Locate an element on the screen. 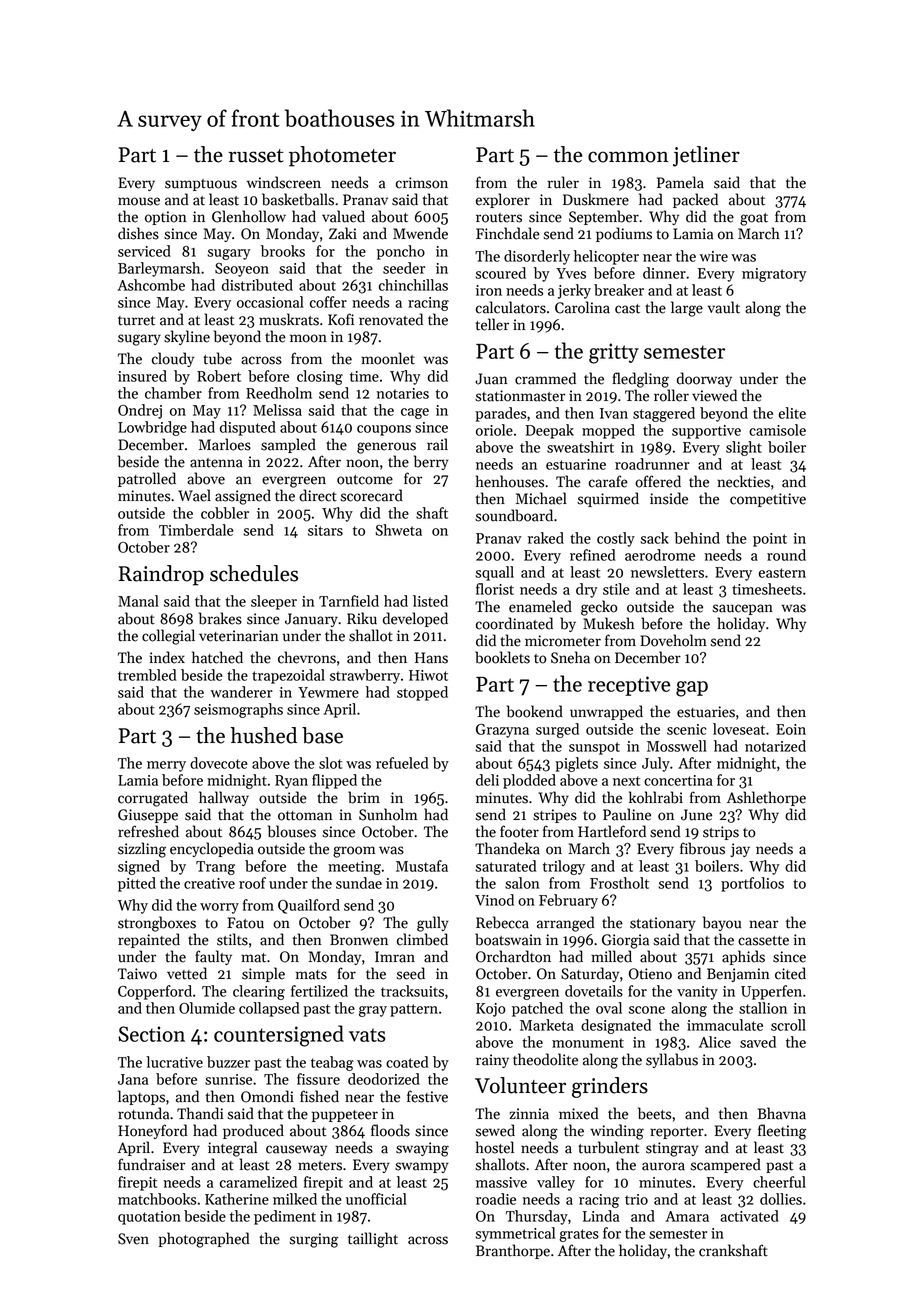 This screenshot has width=924, height=1308. surged is located at coordinates (557, 730).
